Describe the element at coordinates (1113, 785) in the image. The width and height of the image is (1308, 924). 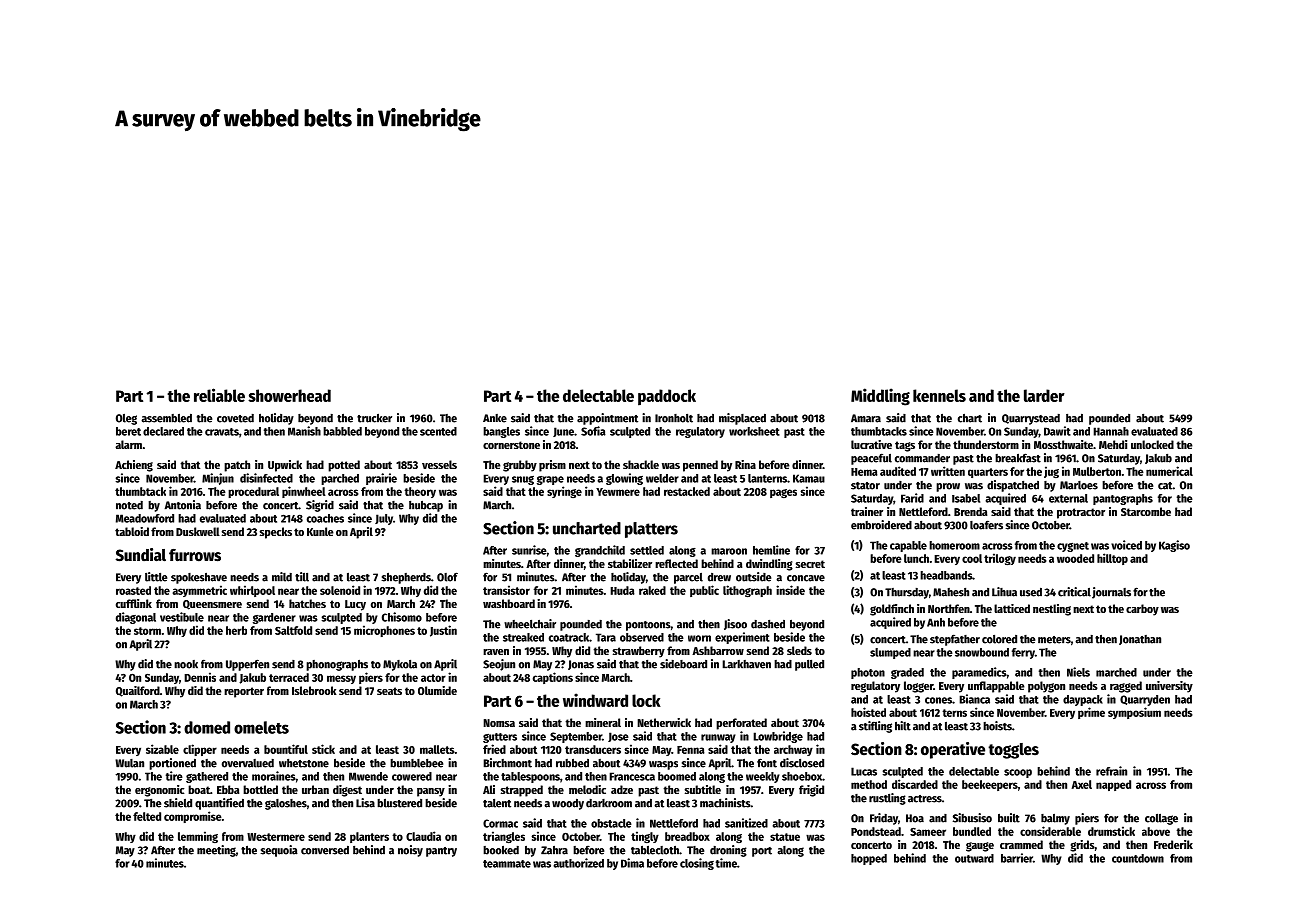
I see `napped` at that location.
